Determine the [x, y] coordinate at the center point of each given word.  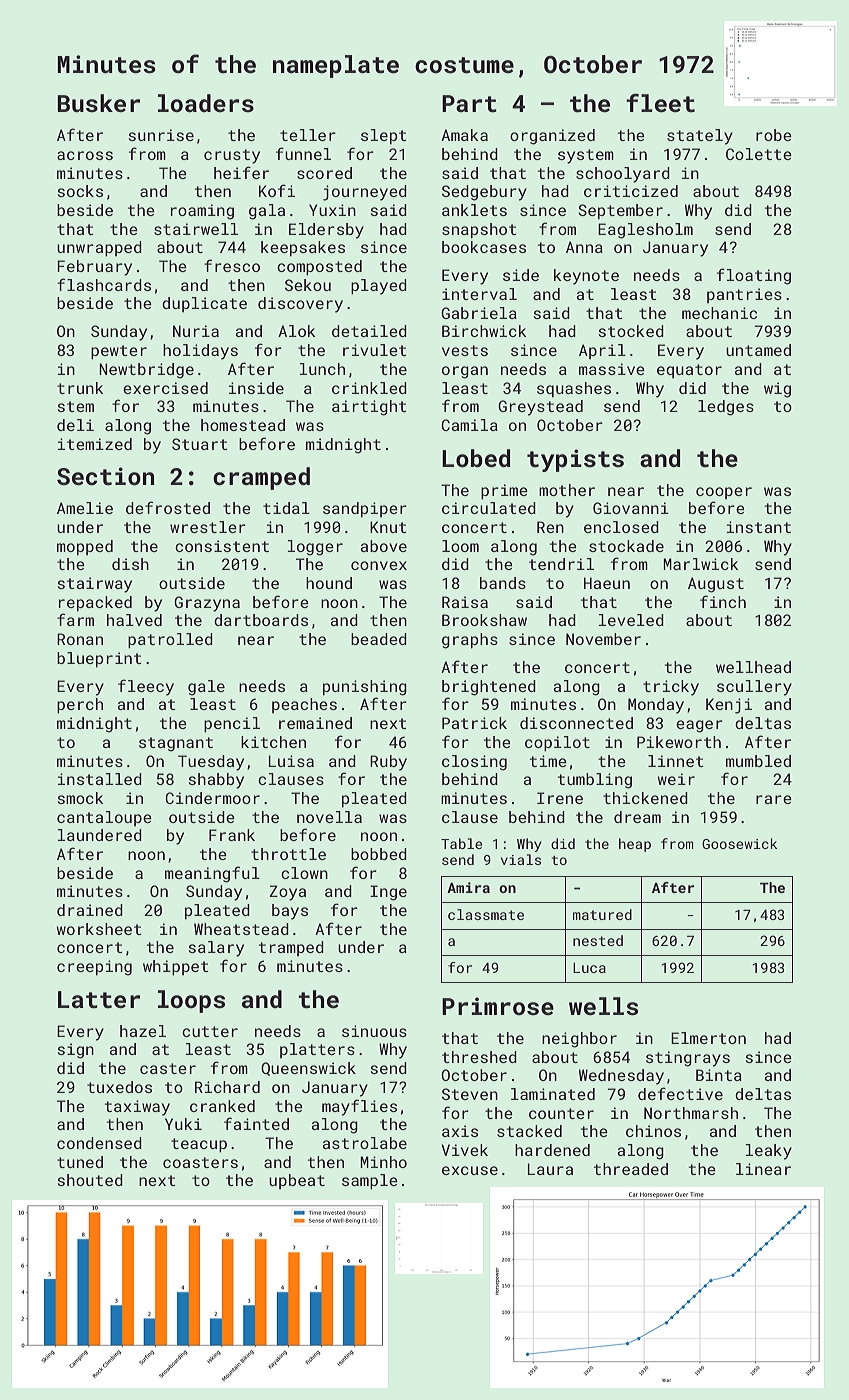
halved [134, 620]
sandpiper [365, 509]
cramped [261, 478]
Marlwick [700, 564]
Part [469, 104]
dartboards [261, 620]
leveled [631, 620]
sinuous [374, 1031]
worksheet [99, 929]
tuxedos [119, 1087]
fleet [660, 102]
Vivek [464, 1150]
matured [602, 914]
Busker [98, 103]
